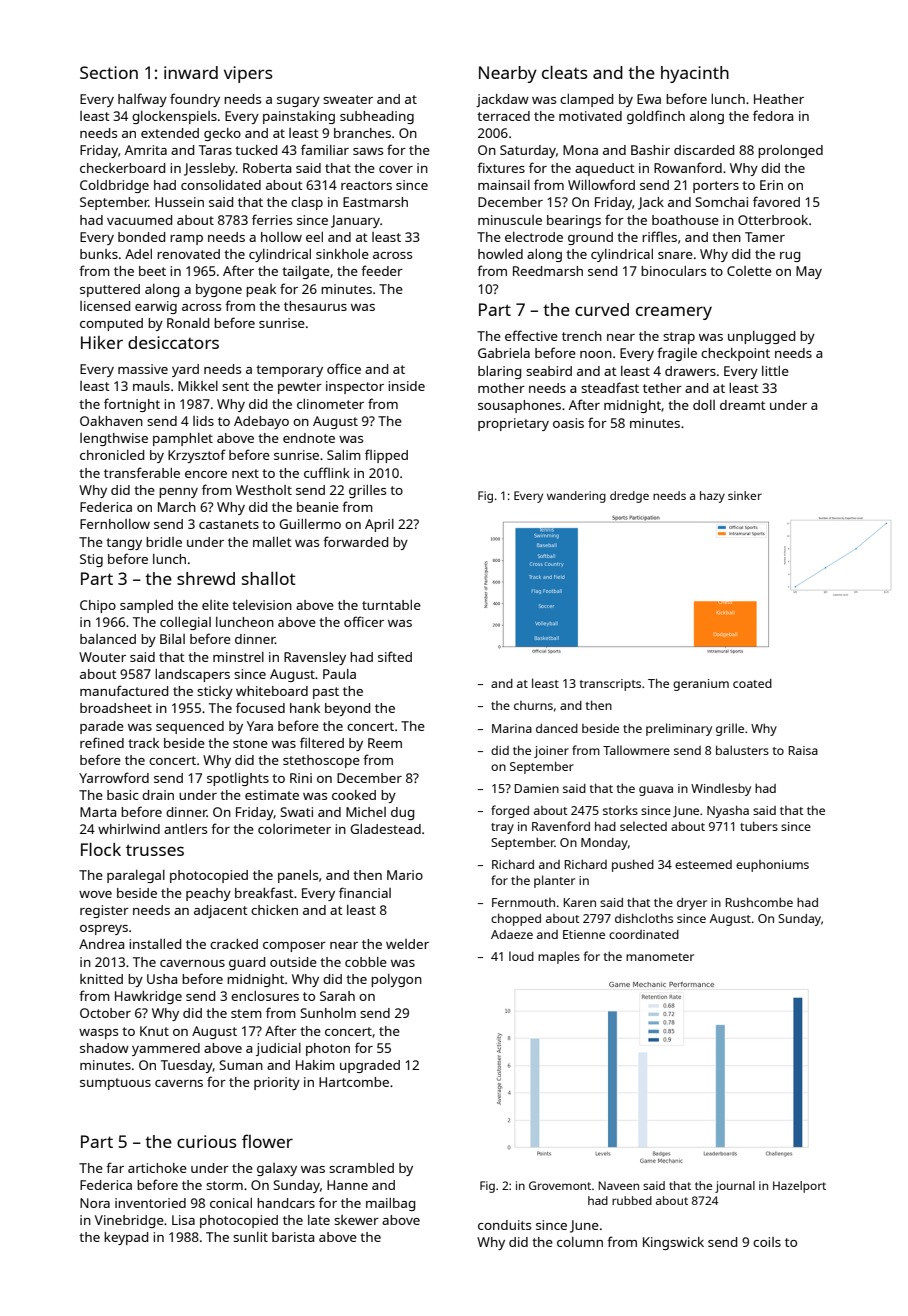 The image size is (908, 1316). I want to click on Coldbridge, so click(114, 186).
